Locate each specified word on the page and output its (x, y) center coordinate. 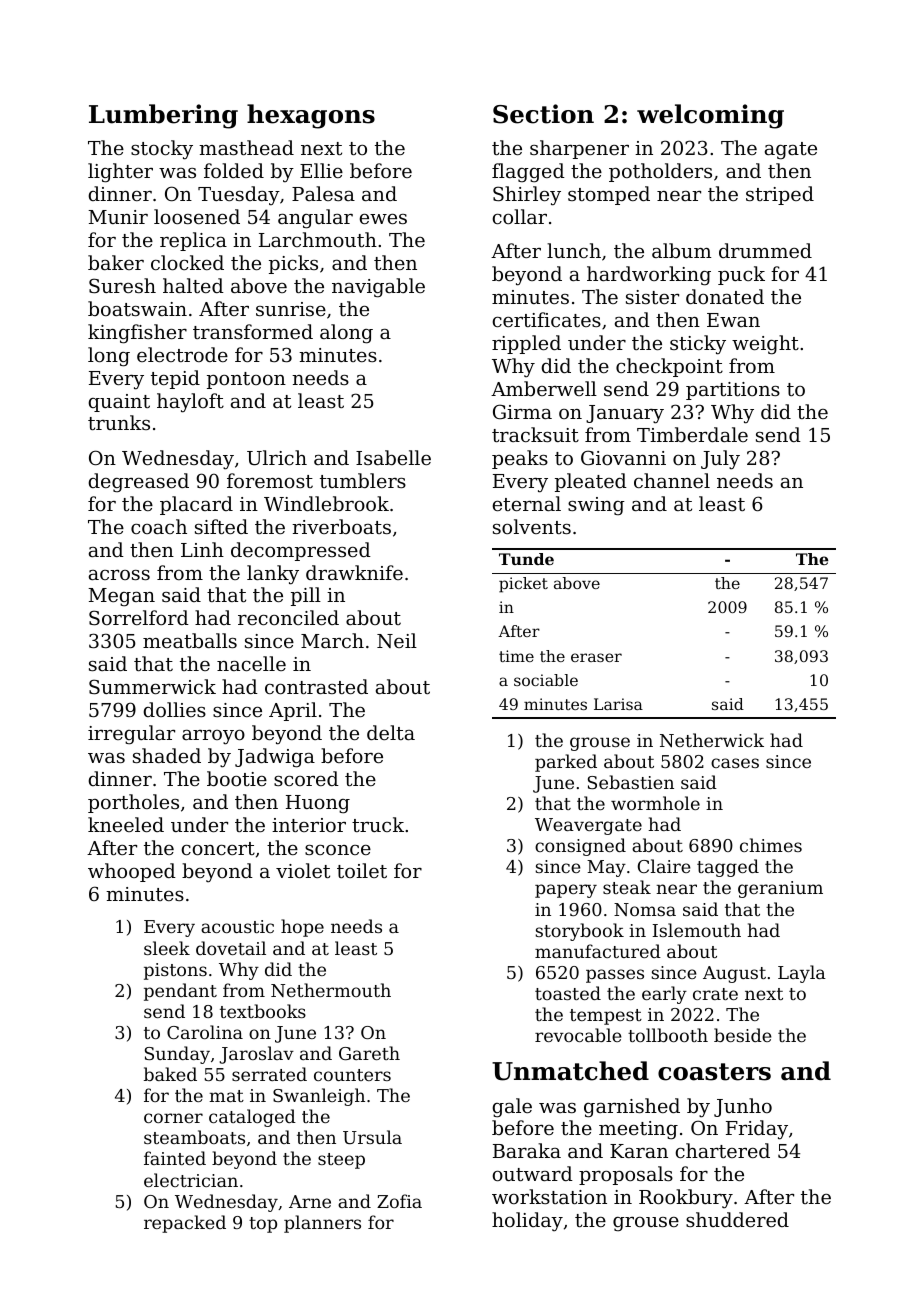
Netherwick (712, 740)
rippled (526, 344)
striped (780, 195)
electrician (191, 1180)
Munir (118, 217)
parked (566, 763)
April (293, 711)
